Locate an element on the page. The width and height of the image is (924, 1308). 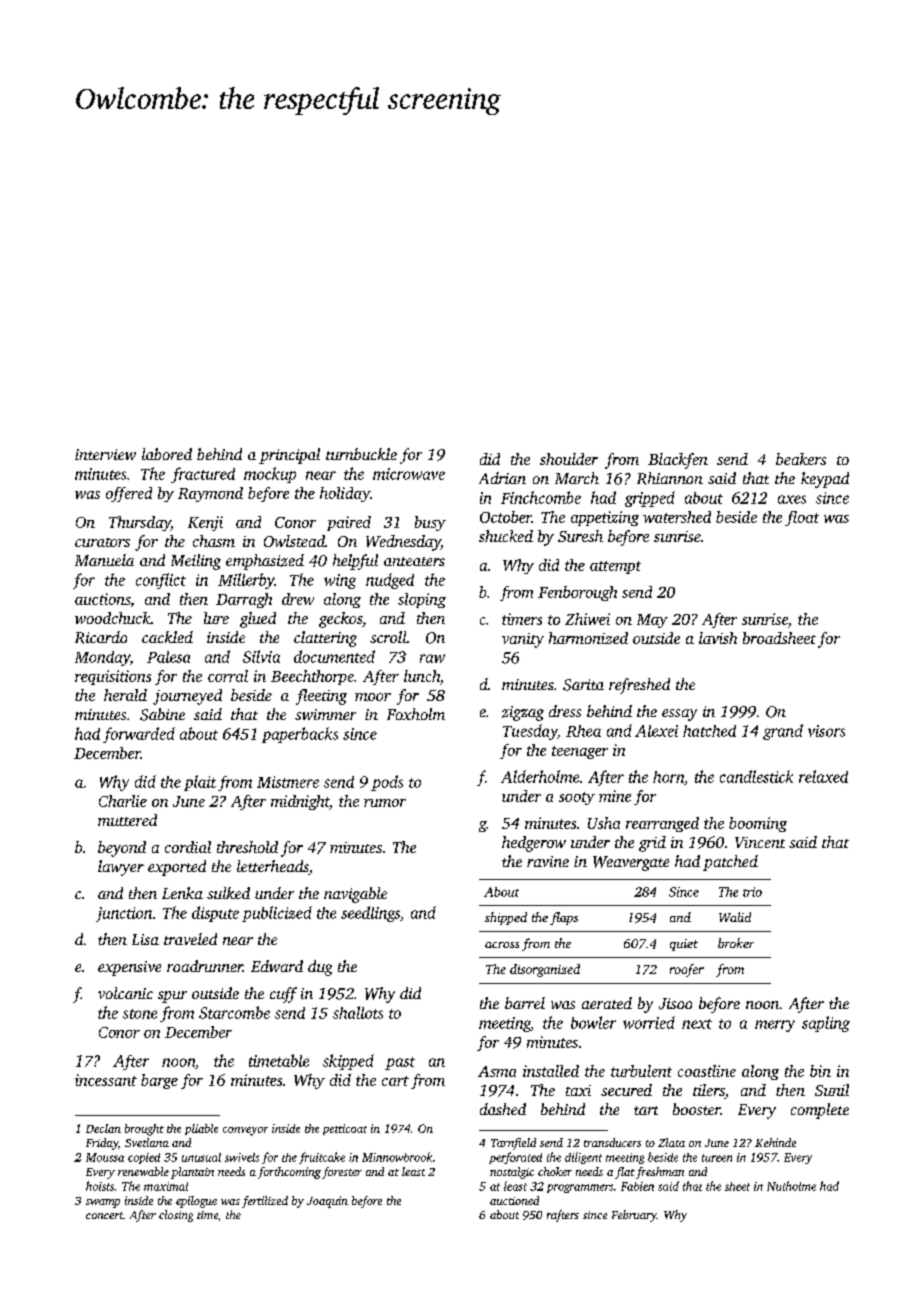
barrel is located at coordinates (525, 1003).
